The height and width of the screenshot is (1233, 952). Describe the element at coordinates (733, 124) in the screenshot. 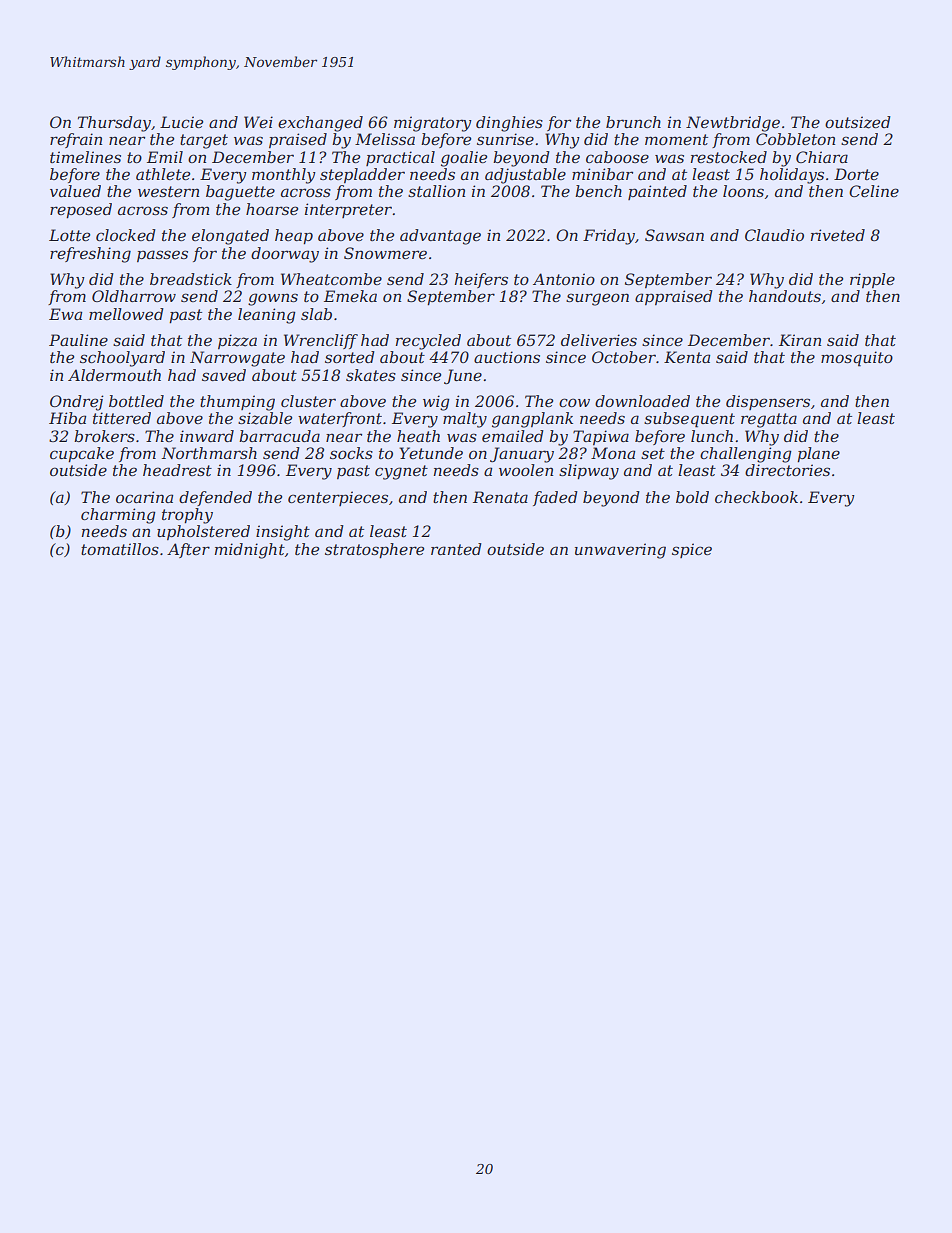

I see `Newtbridge` at that location.
